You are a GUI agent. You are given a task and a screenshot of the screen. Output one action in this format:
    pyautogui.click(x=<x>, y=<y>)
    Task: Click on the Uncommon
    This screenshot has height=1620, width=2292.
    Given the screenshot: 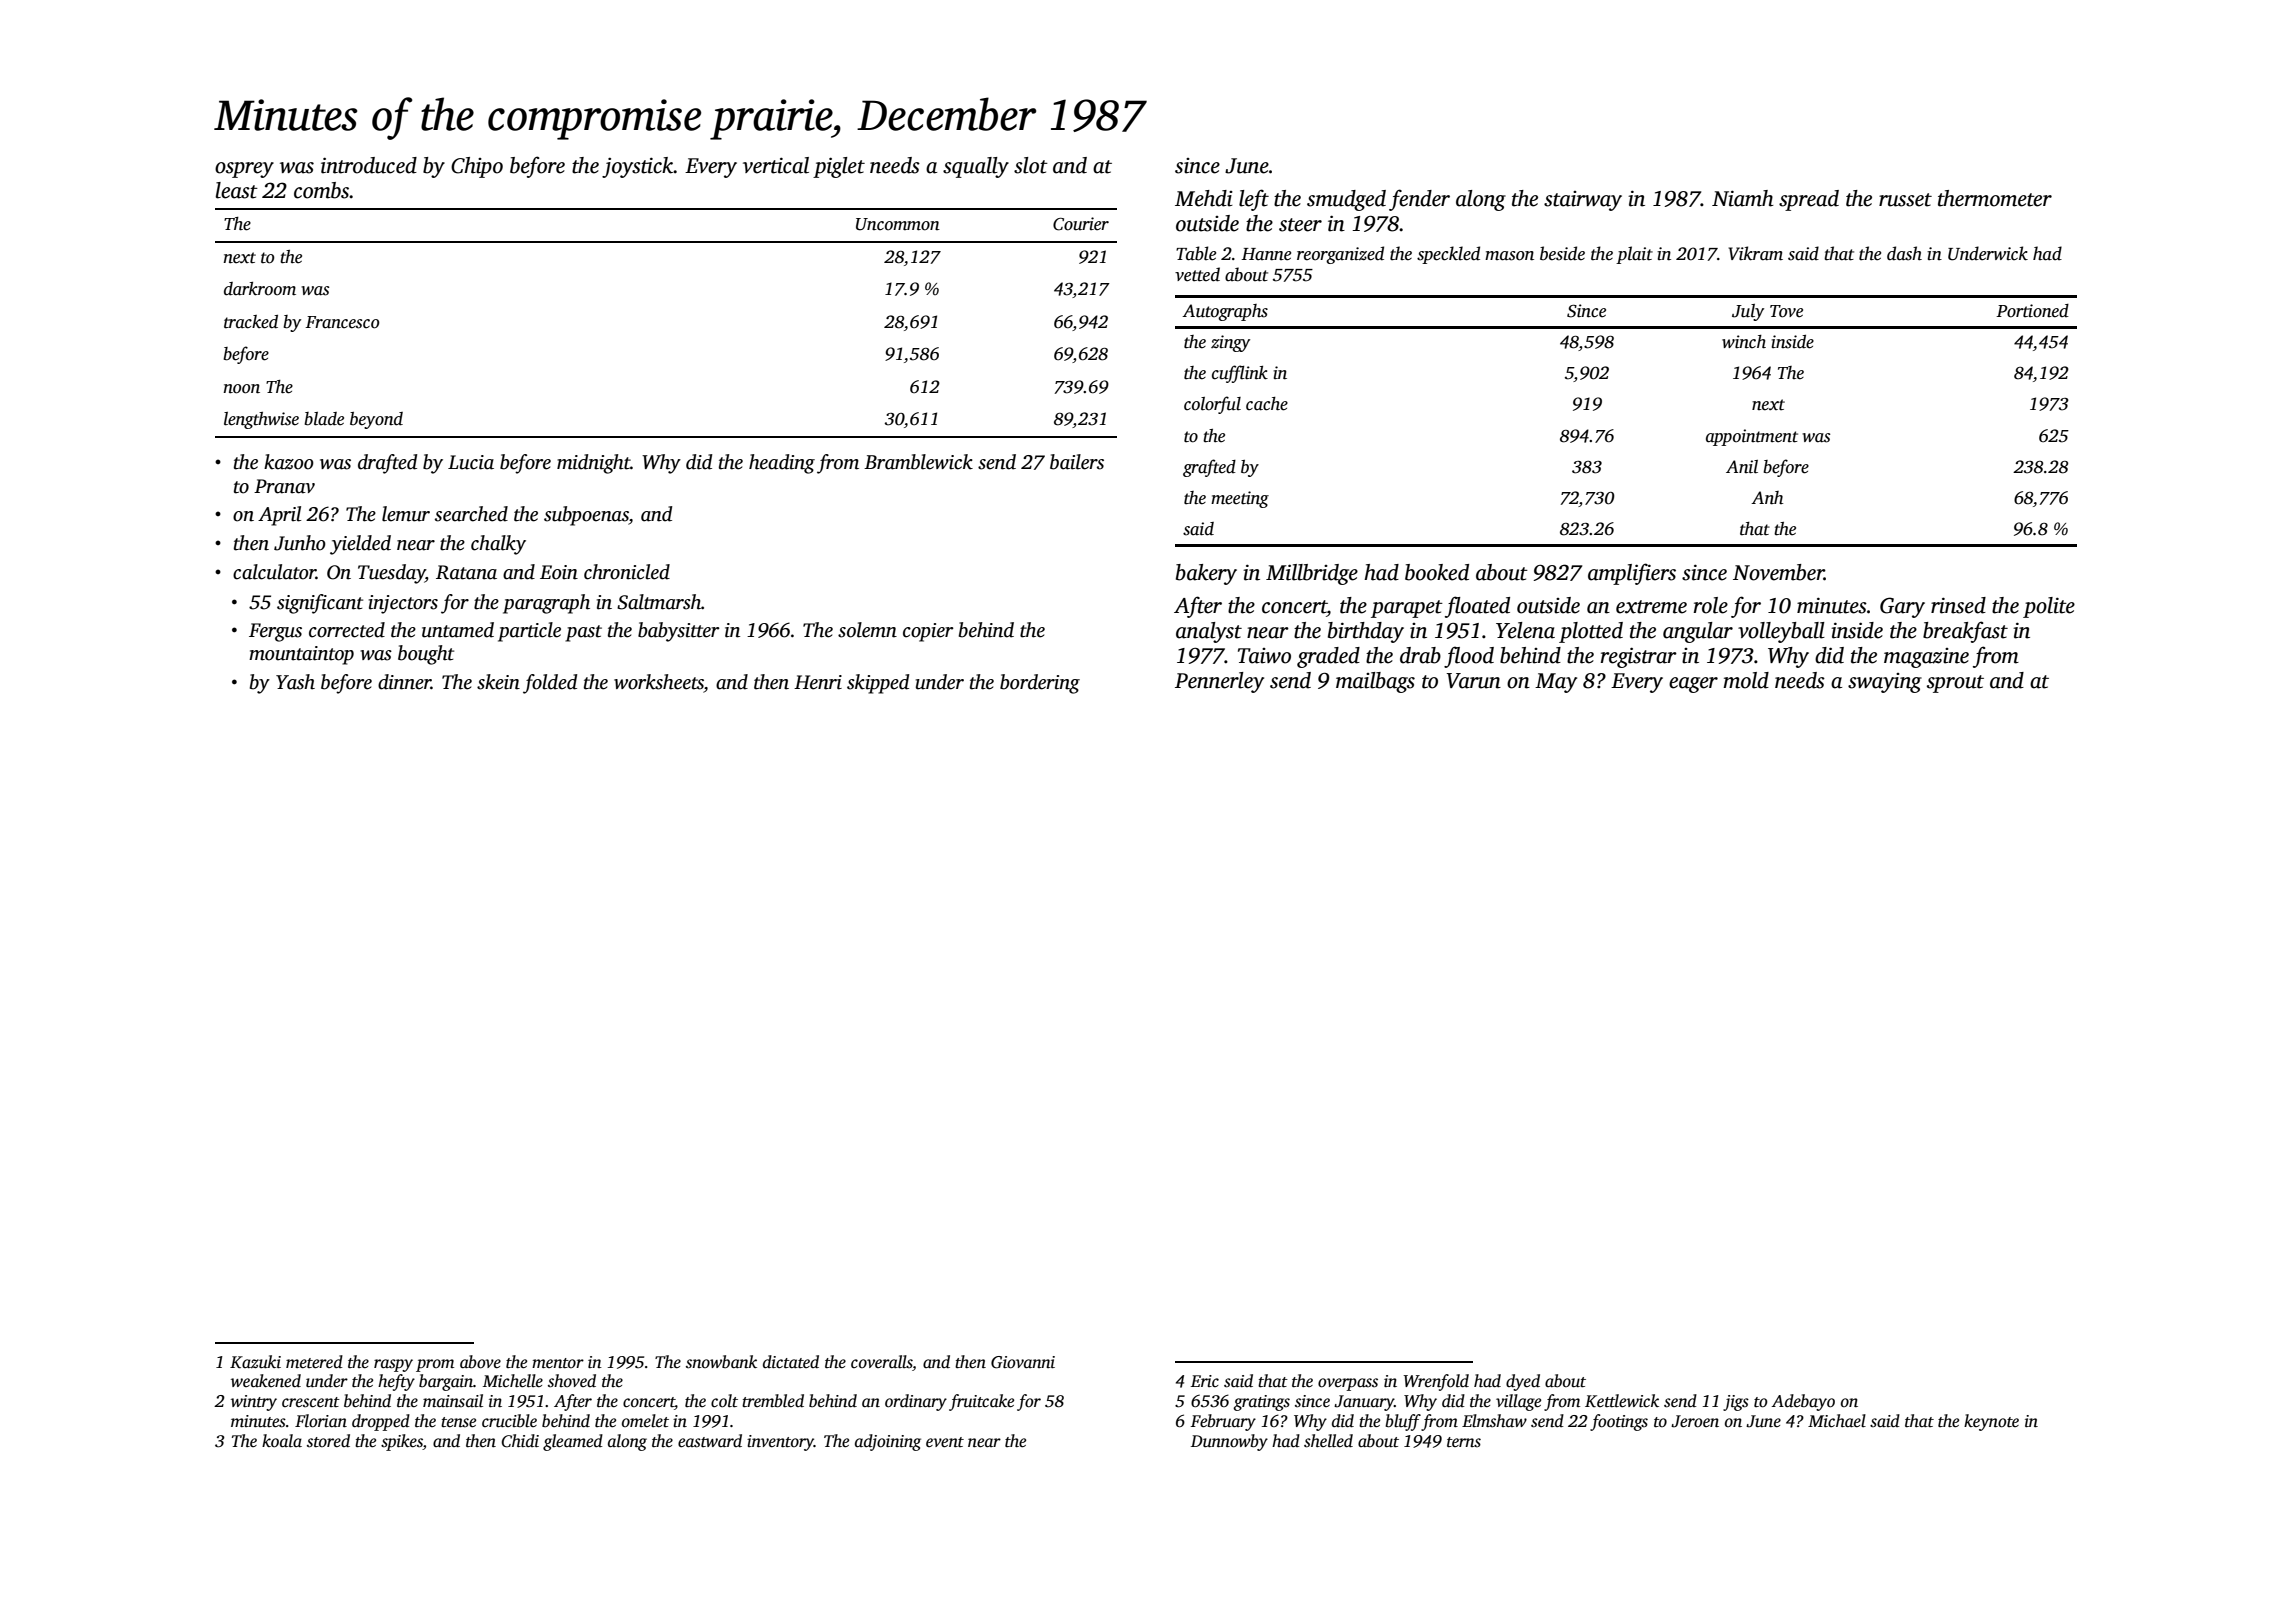 What is the action you would take?
    pyautogui.click(x=898, y=224)
